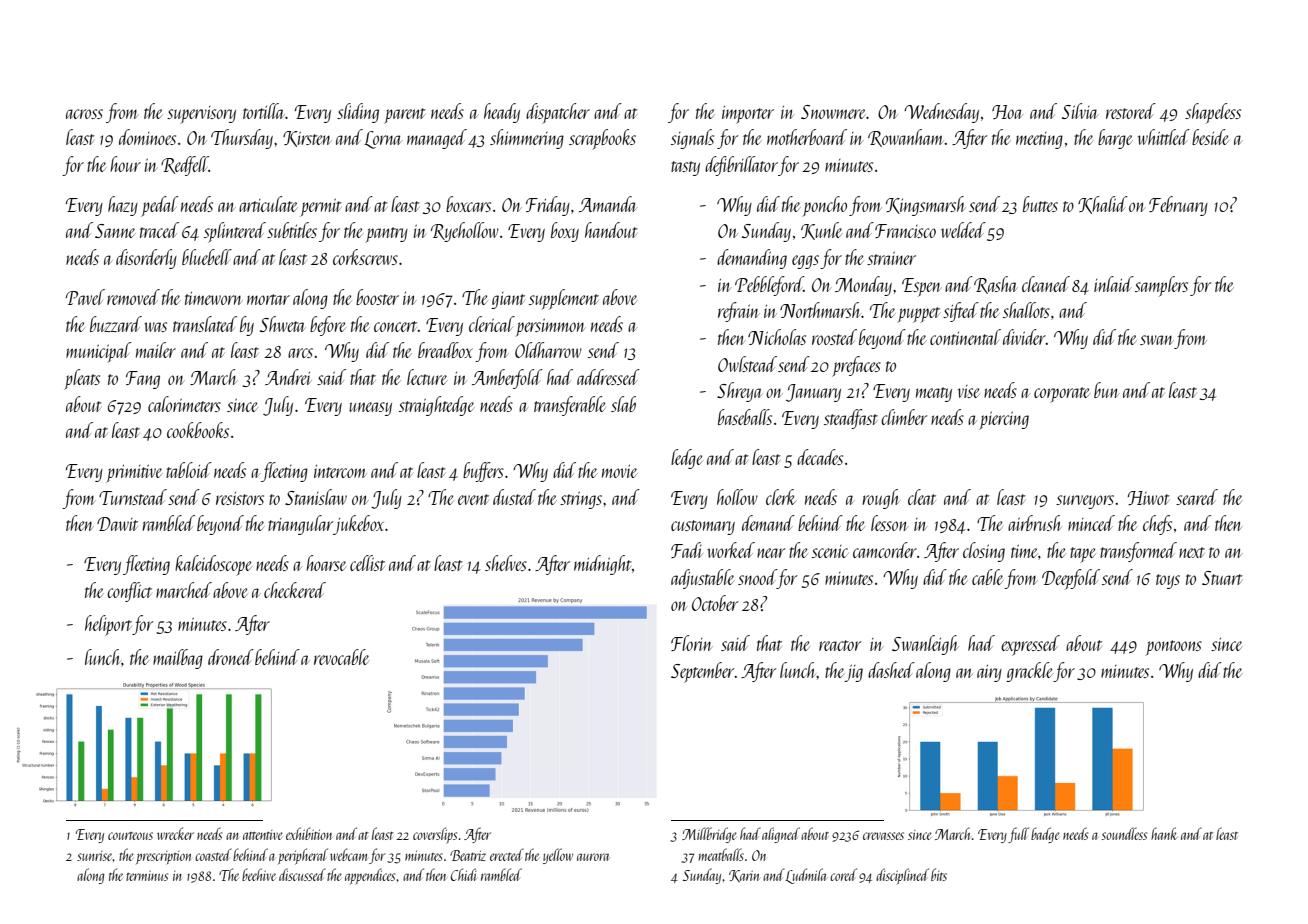 The image size is (1308, 924). Describe the element at coordinates (1106, 390) in the document. I see `bun` at that location.
